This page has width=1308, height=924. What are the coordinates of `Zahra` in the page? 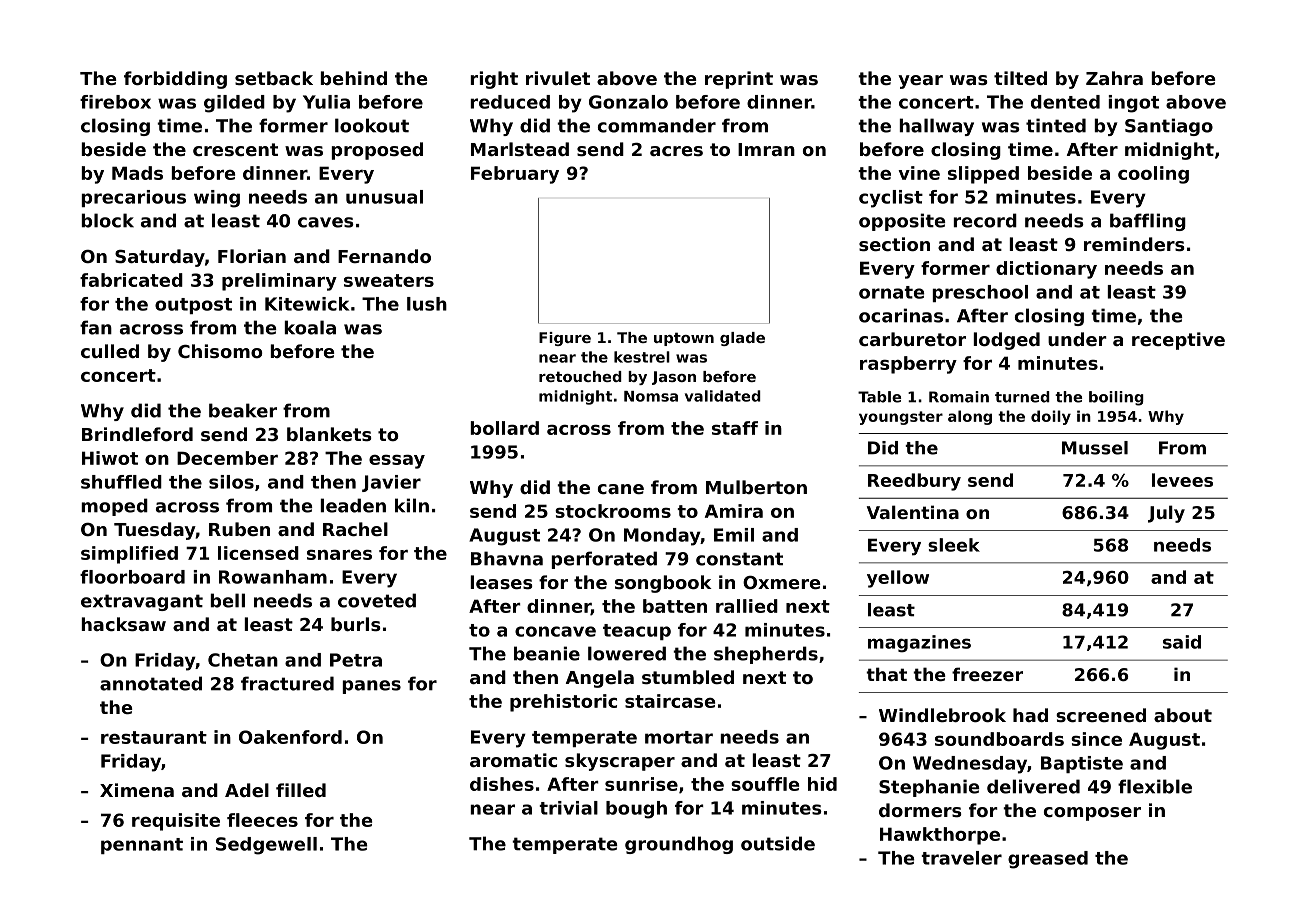 It's located at (1114, 78).
